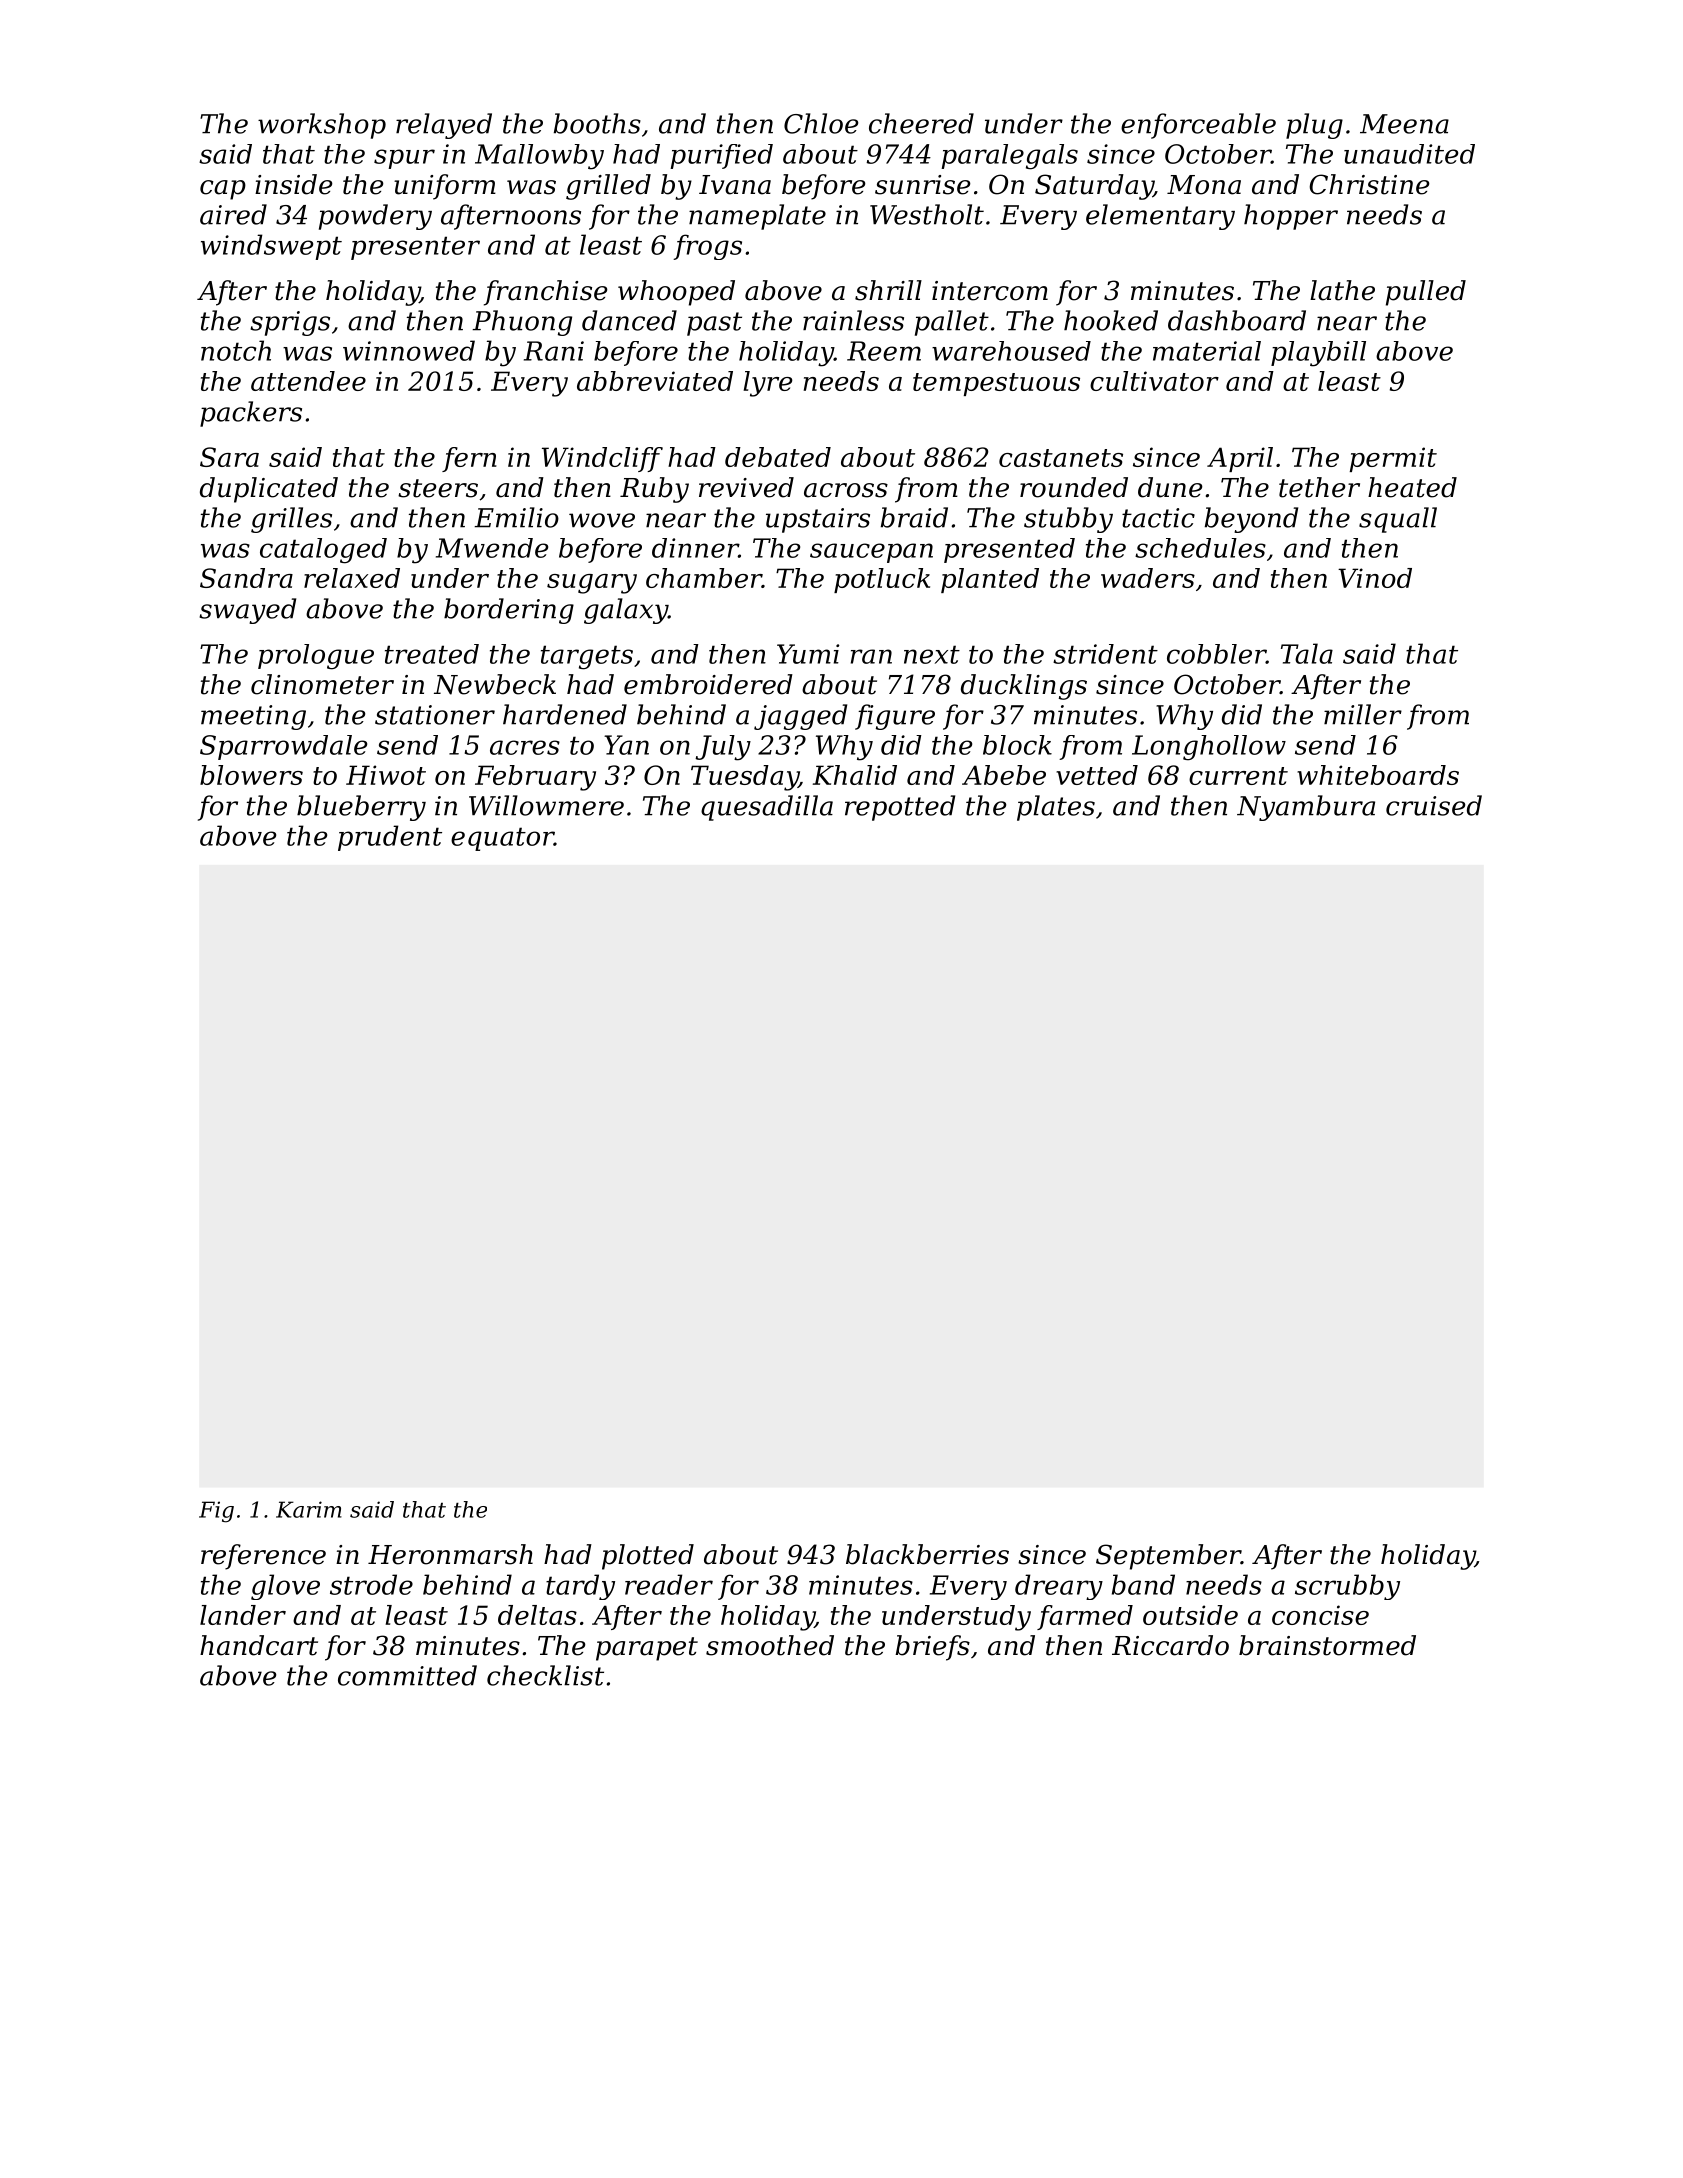  What do you see at coordinates (821, 123) in the screenshot?
I see `Chloe` at bounding box center [821, 123].
